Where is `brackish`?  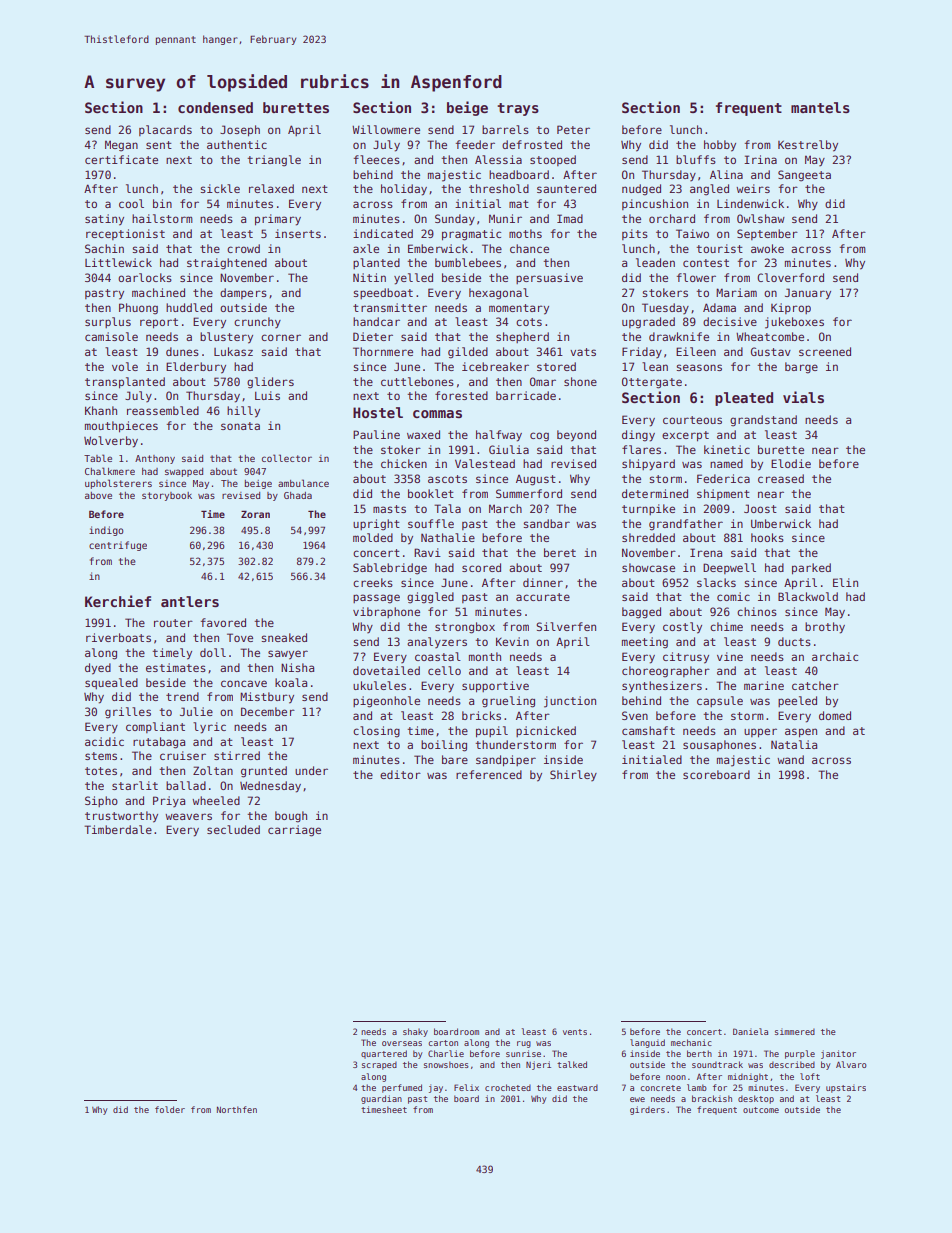
brackish is located at coordinates (712, 1098).
